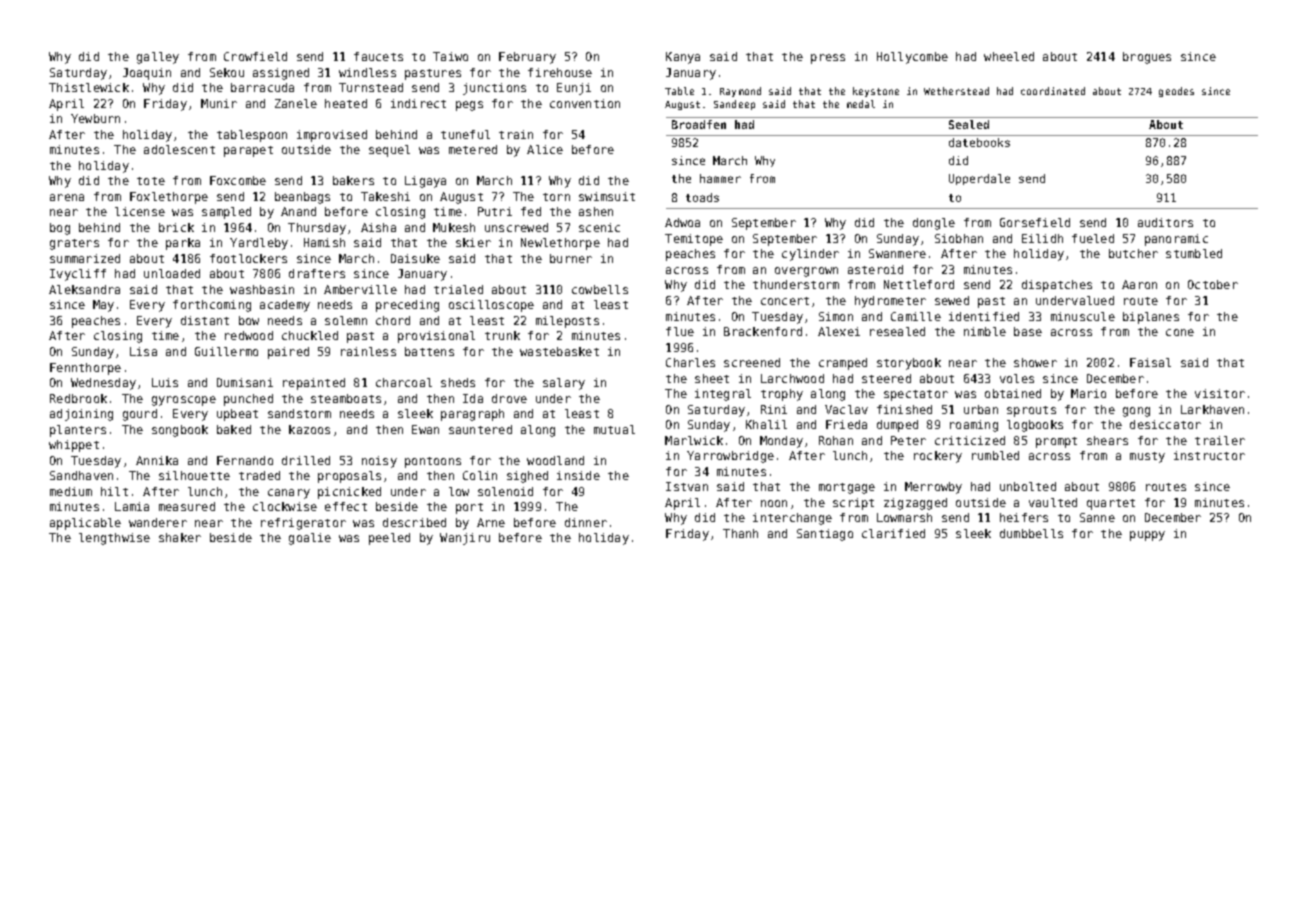 Image resolution: width=1308 pixels, height=924 pixels. Describe the element at coordinates (81, 415) in the screenshot. I see `adjoining` at that location.
